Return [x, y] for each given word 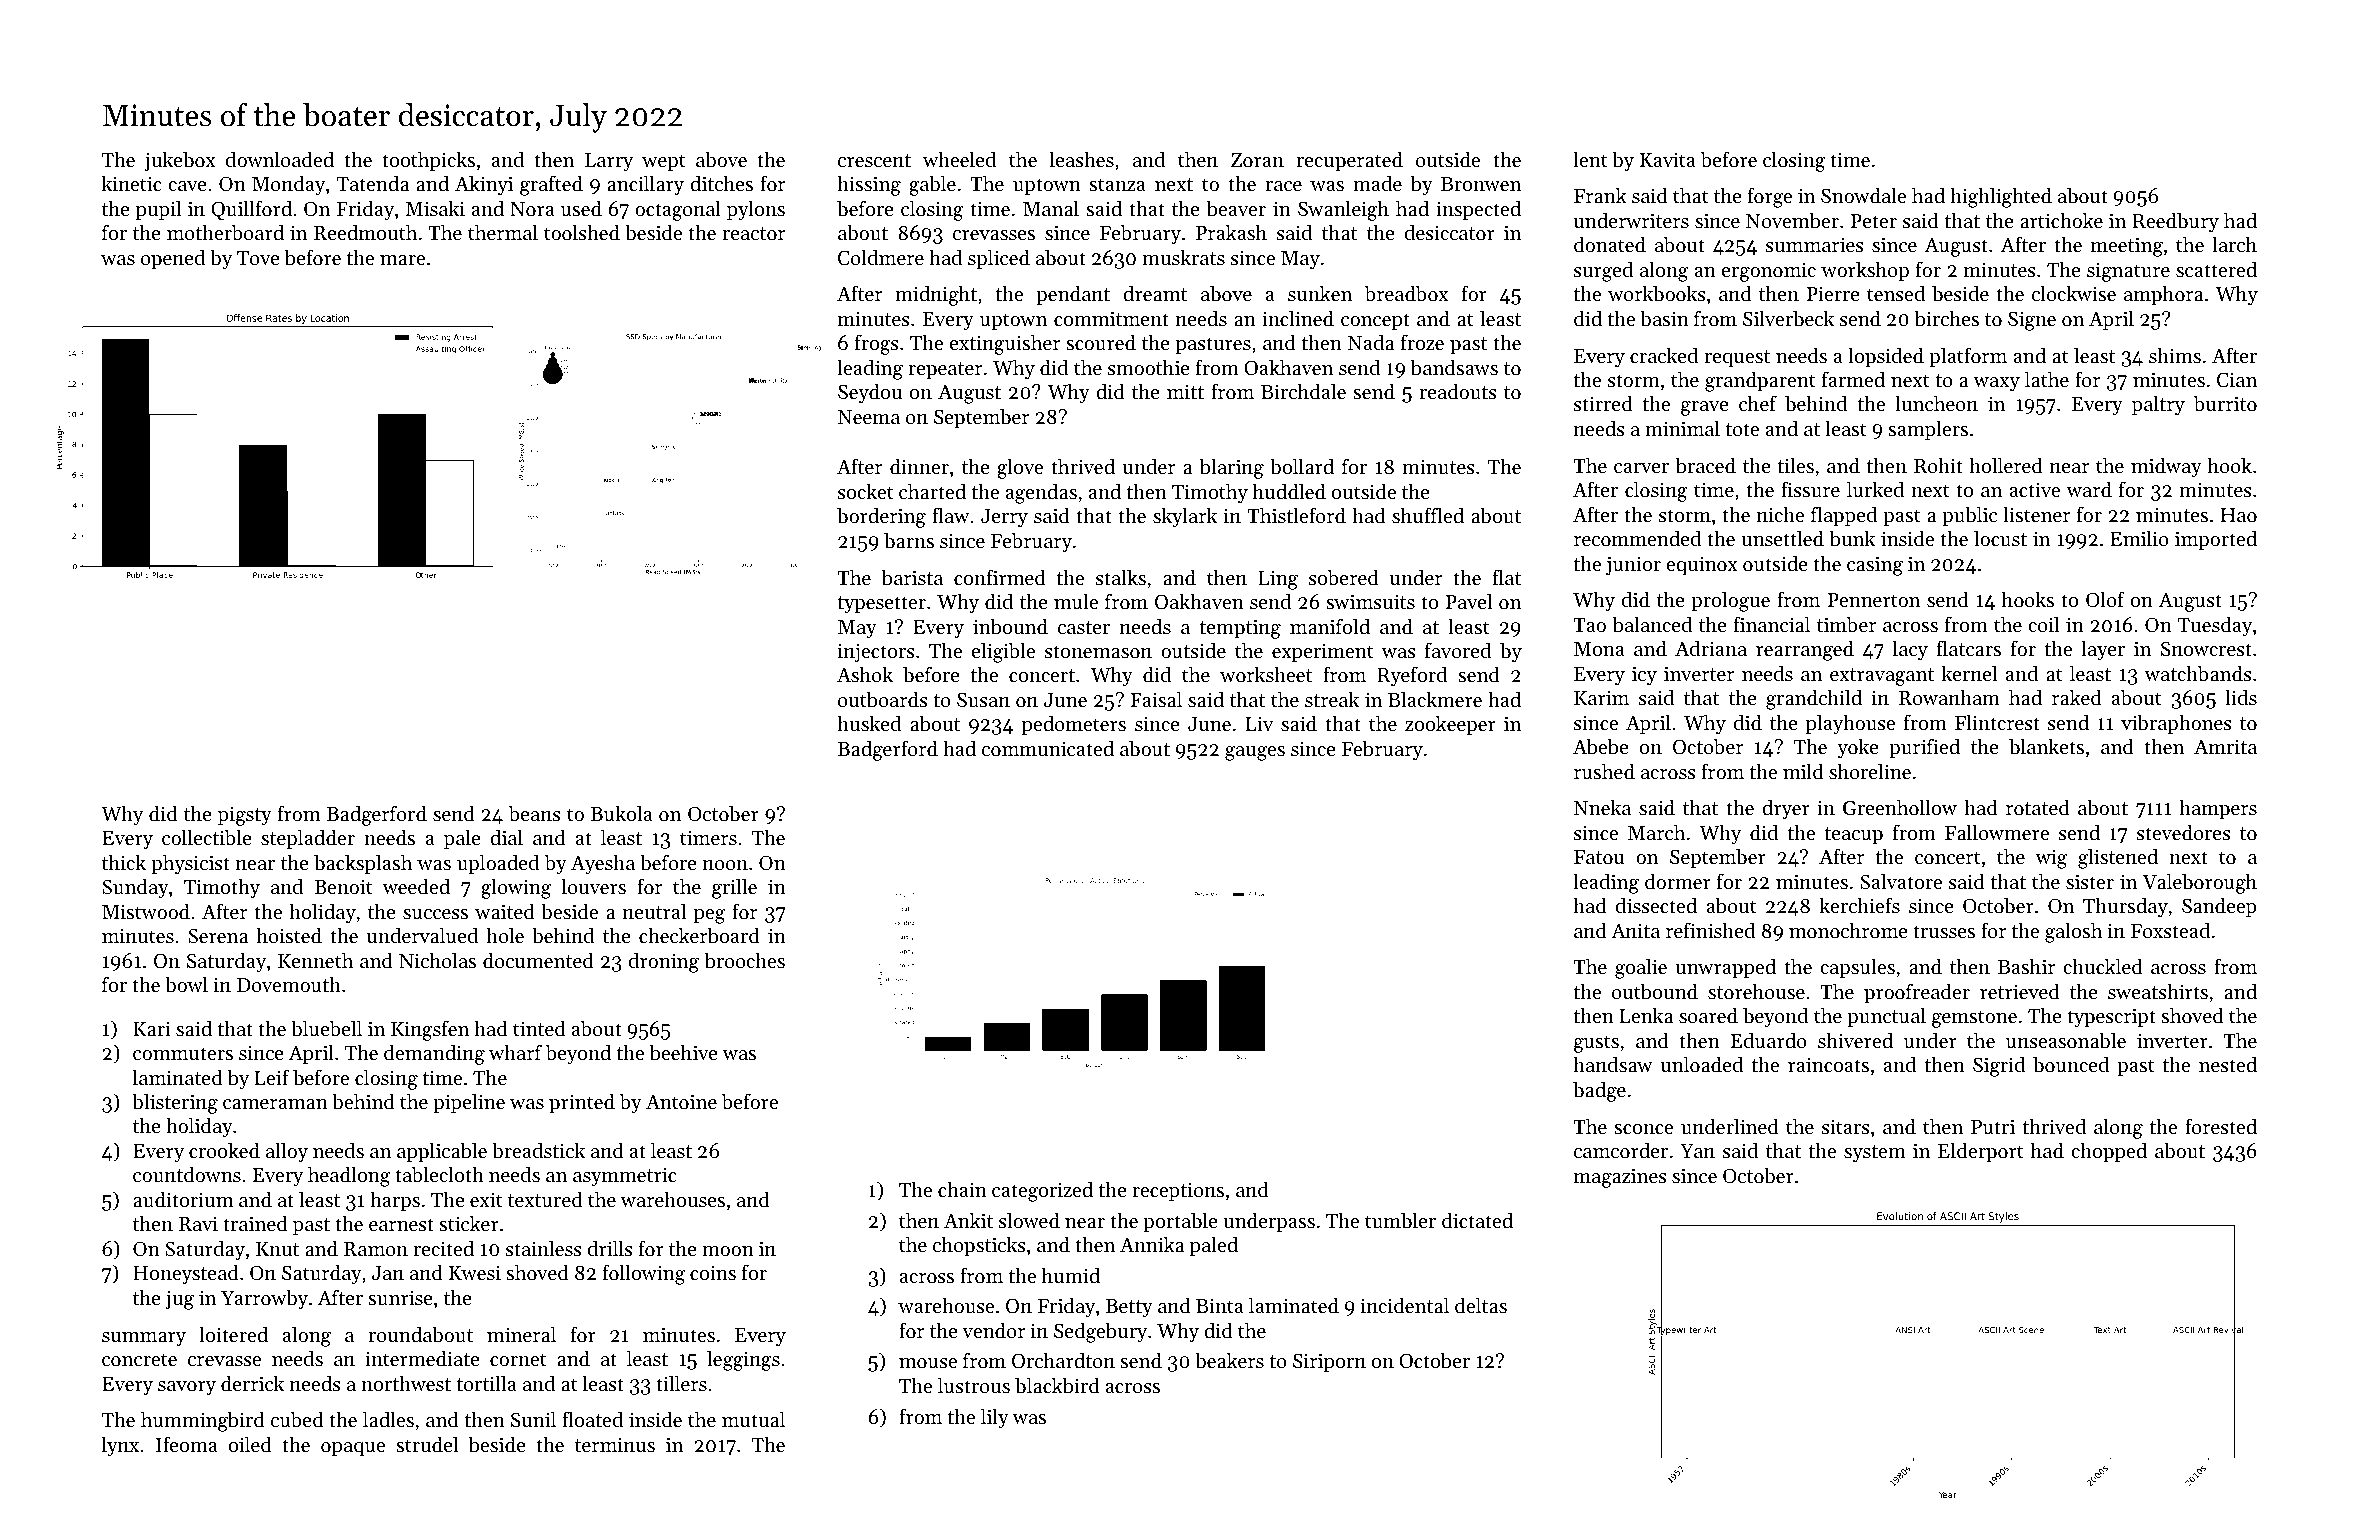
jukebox [180, 161]
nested [2228, 1064]
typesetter [881, 605]
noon [725, 865]
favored [1458, 650]
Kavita [1668, 160]
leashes [1082, 159]
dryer [1786, 809]
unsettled [1782, 538]
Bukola [622, 813]
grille [734, 888]
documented [538, 960]
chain [962, 1189]
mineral [521, 1334]
